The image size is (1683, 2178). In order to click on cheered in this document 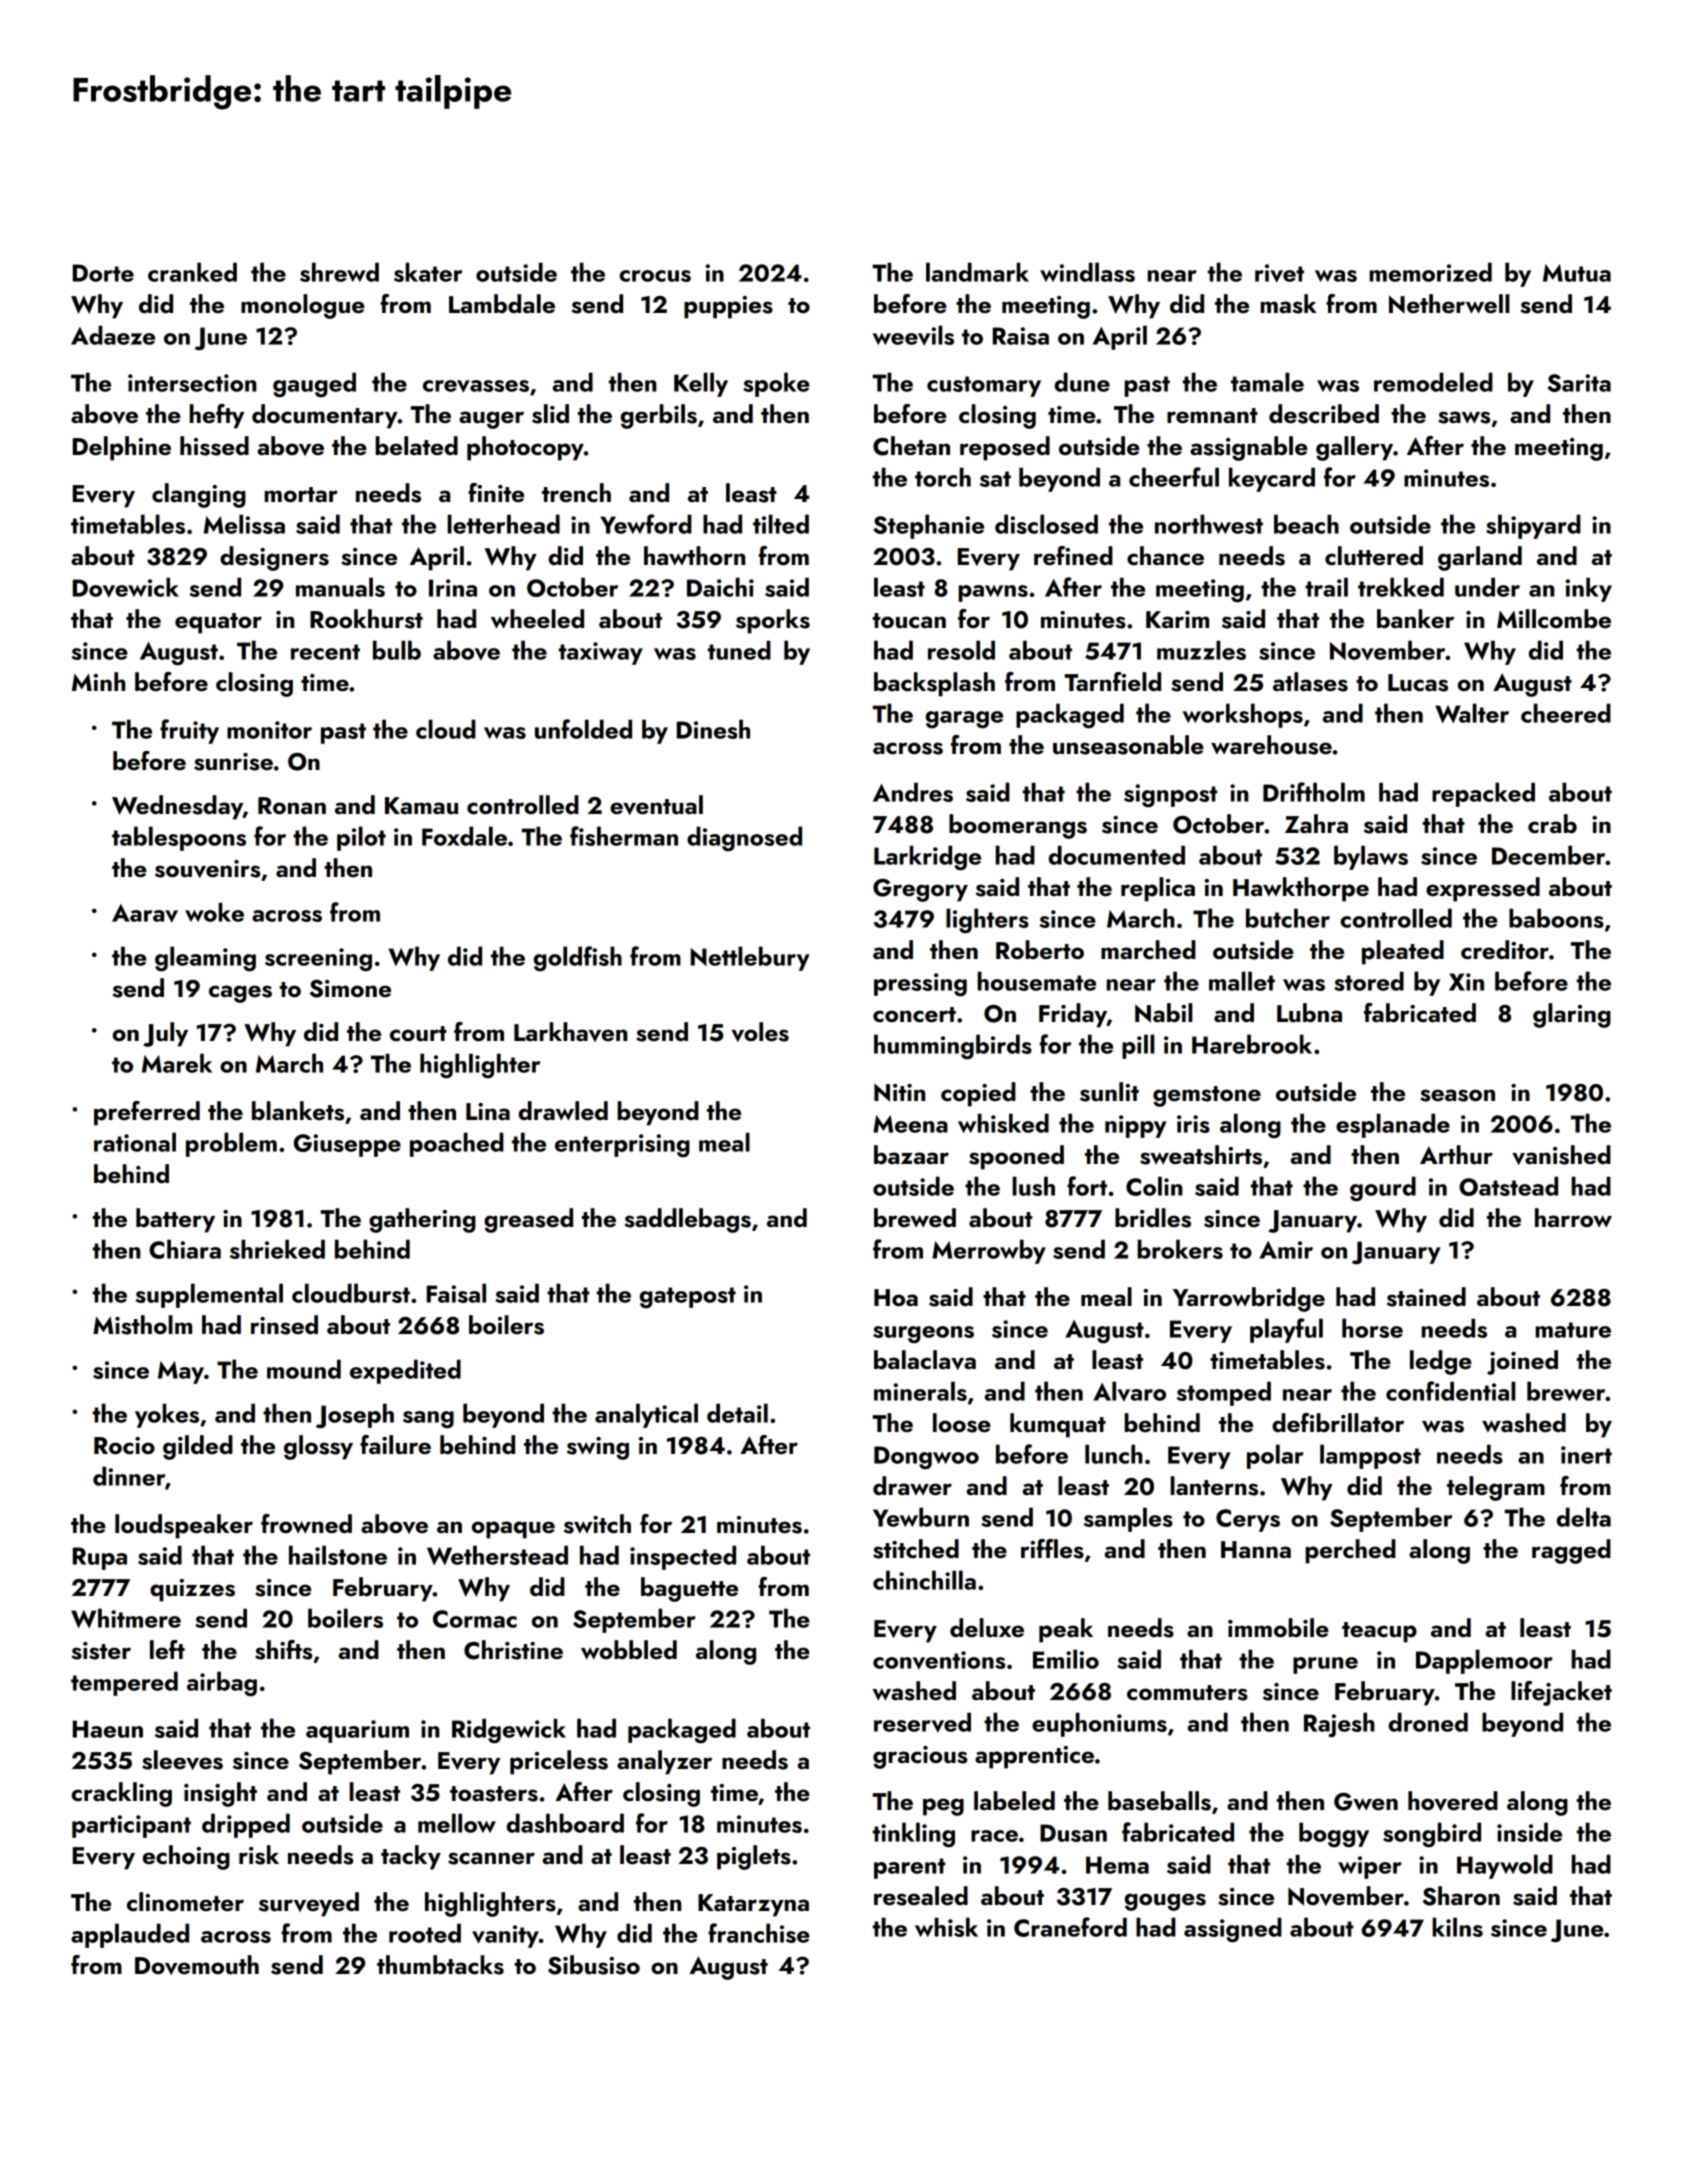, I will do `click(1566, 713)`.
